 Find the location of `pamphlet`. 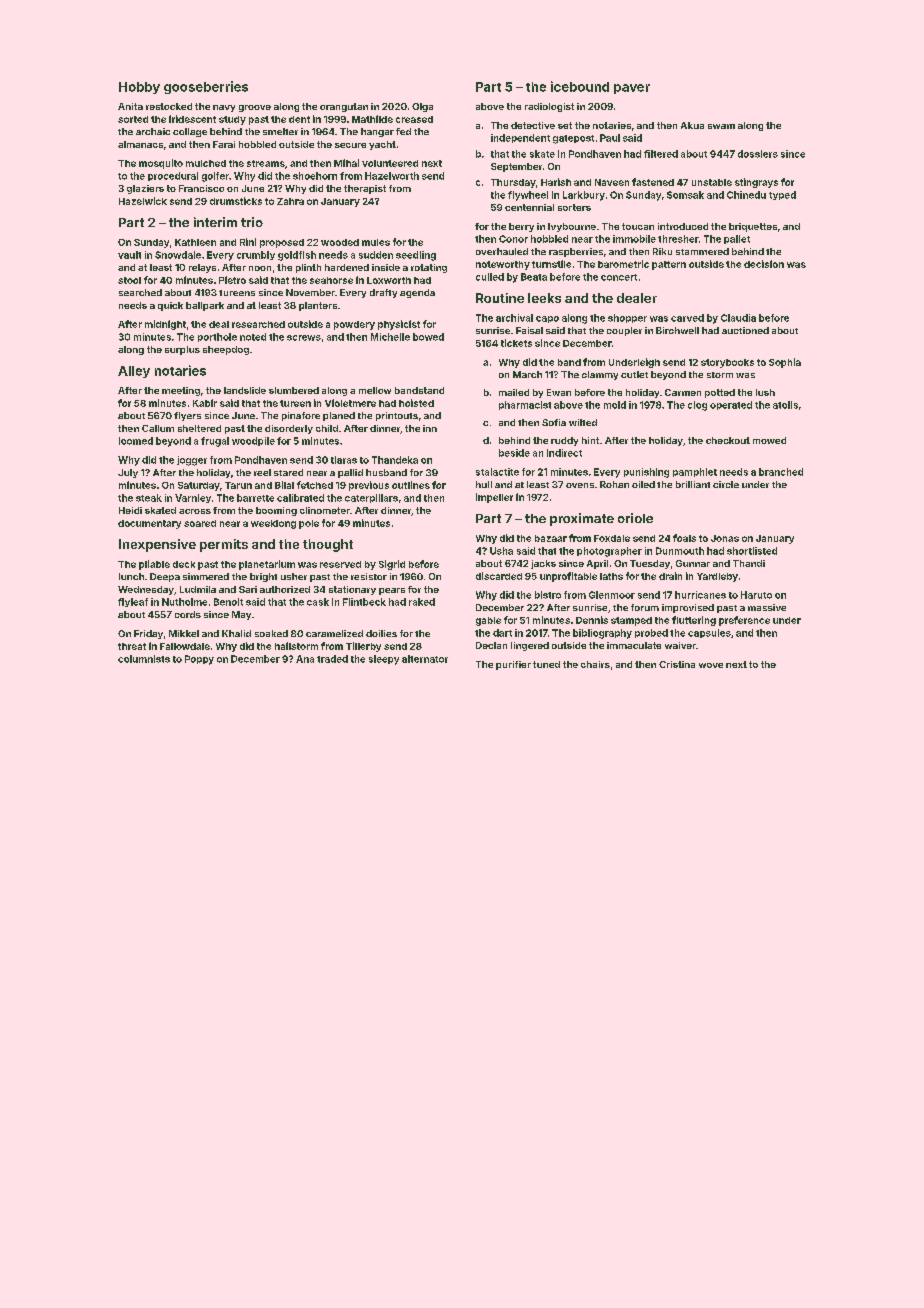

pamphlet is located at coordinates (695, 472).
